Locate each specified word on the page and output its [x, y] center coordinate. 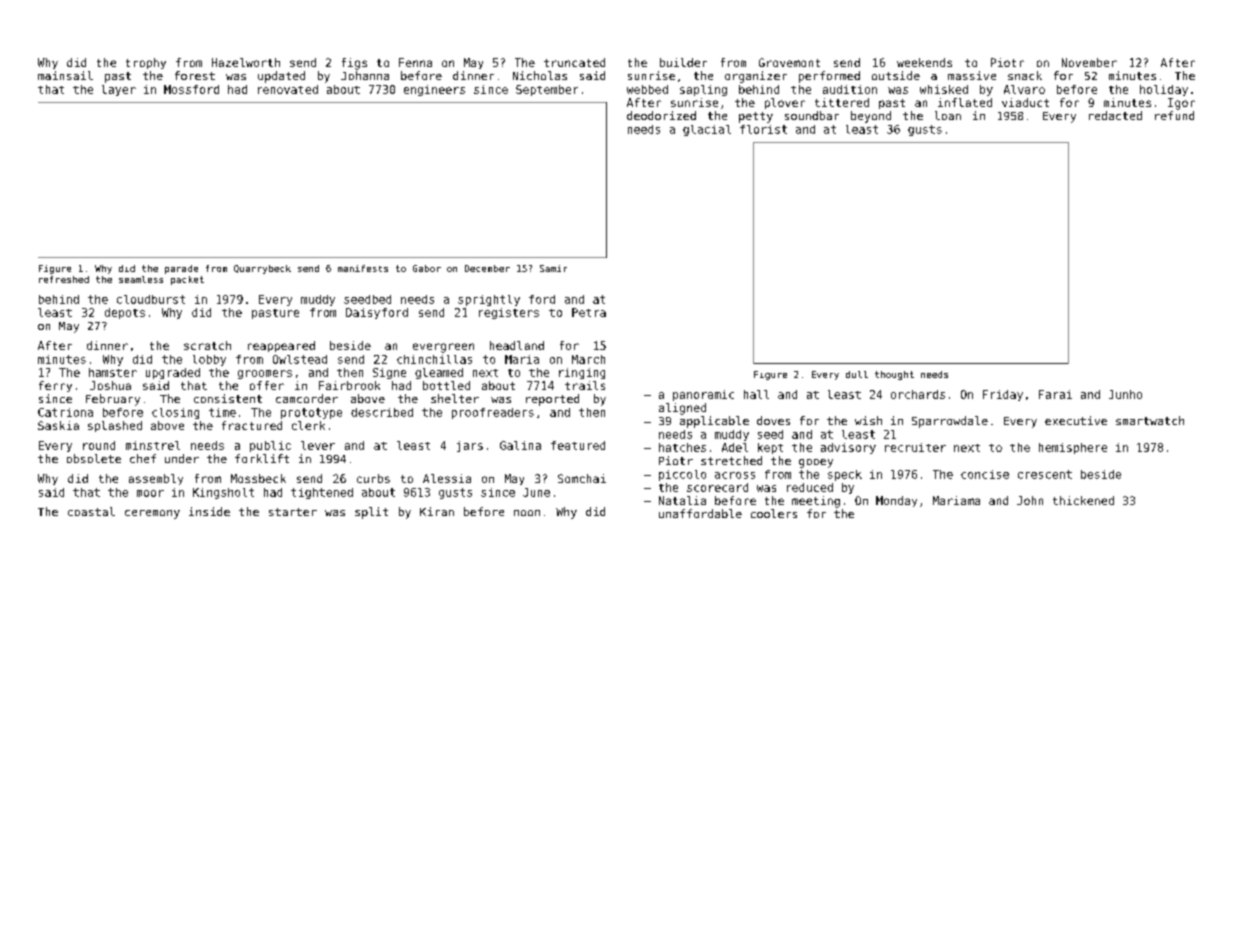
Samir [553, 268]
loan [948, 115]
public [270, 446]
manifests [363, 268]
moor [150, 493]
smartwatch [1150, 420]
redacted [1115, 115]
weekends [924, 62]
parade [181, 269]
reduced [810, 487]
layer [119, 90]
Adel [735, 447]
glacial [707, 130]
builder [683, 62]
